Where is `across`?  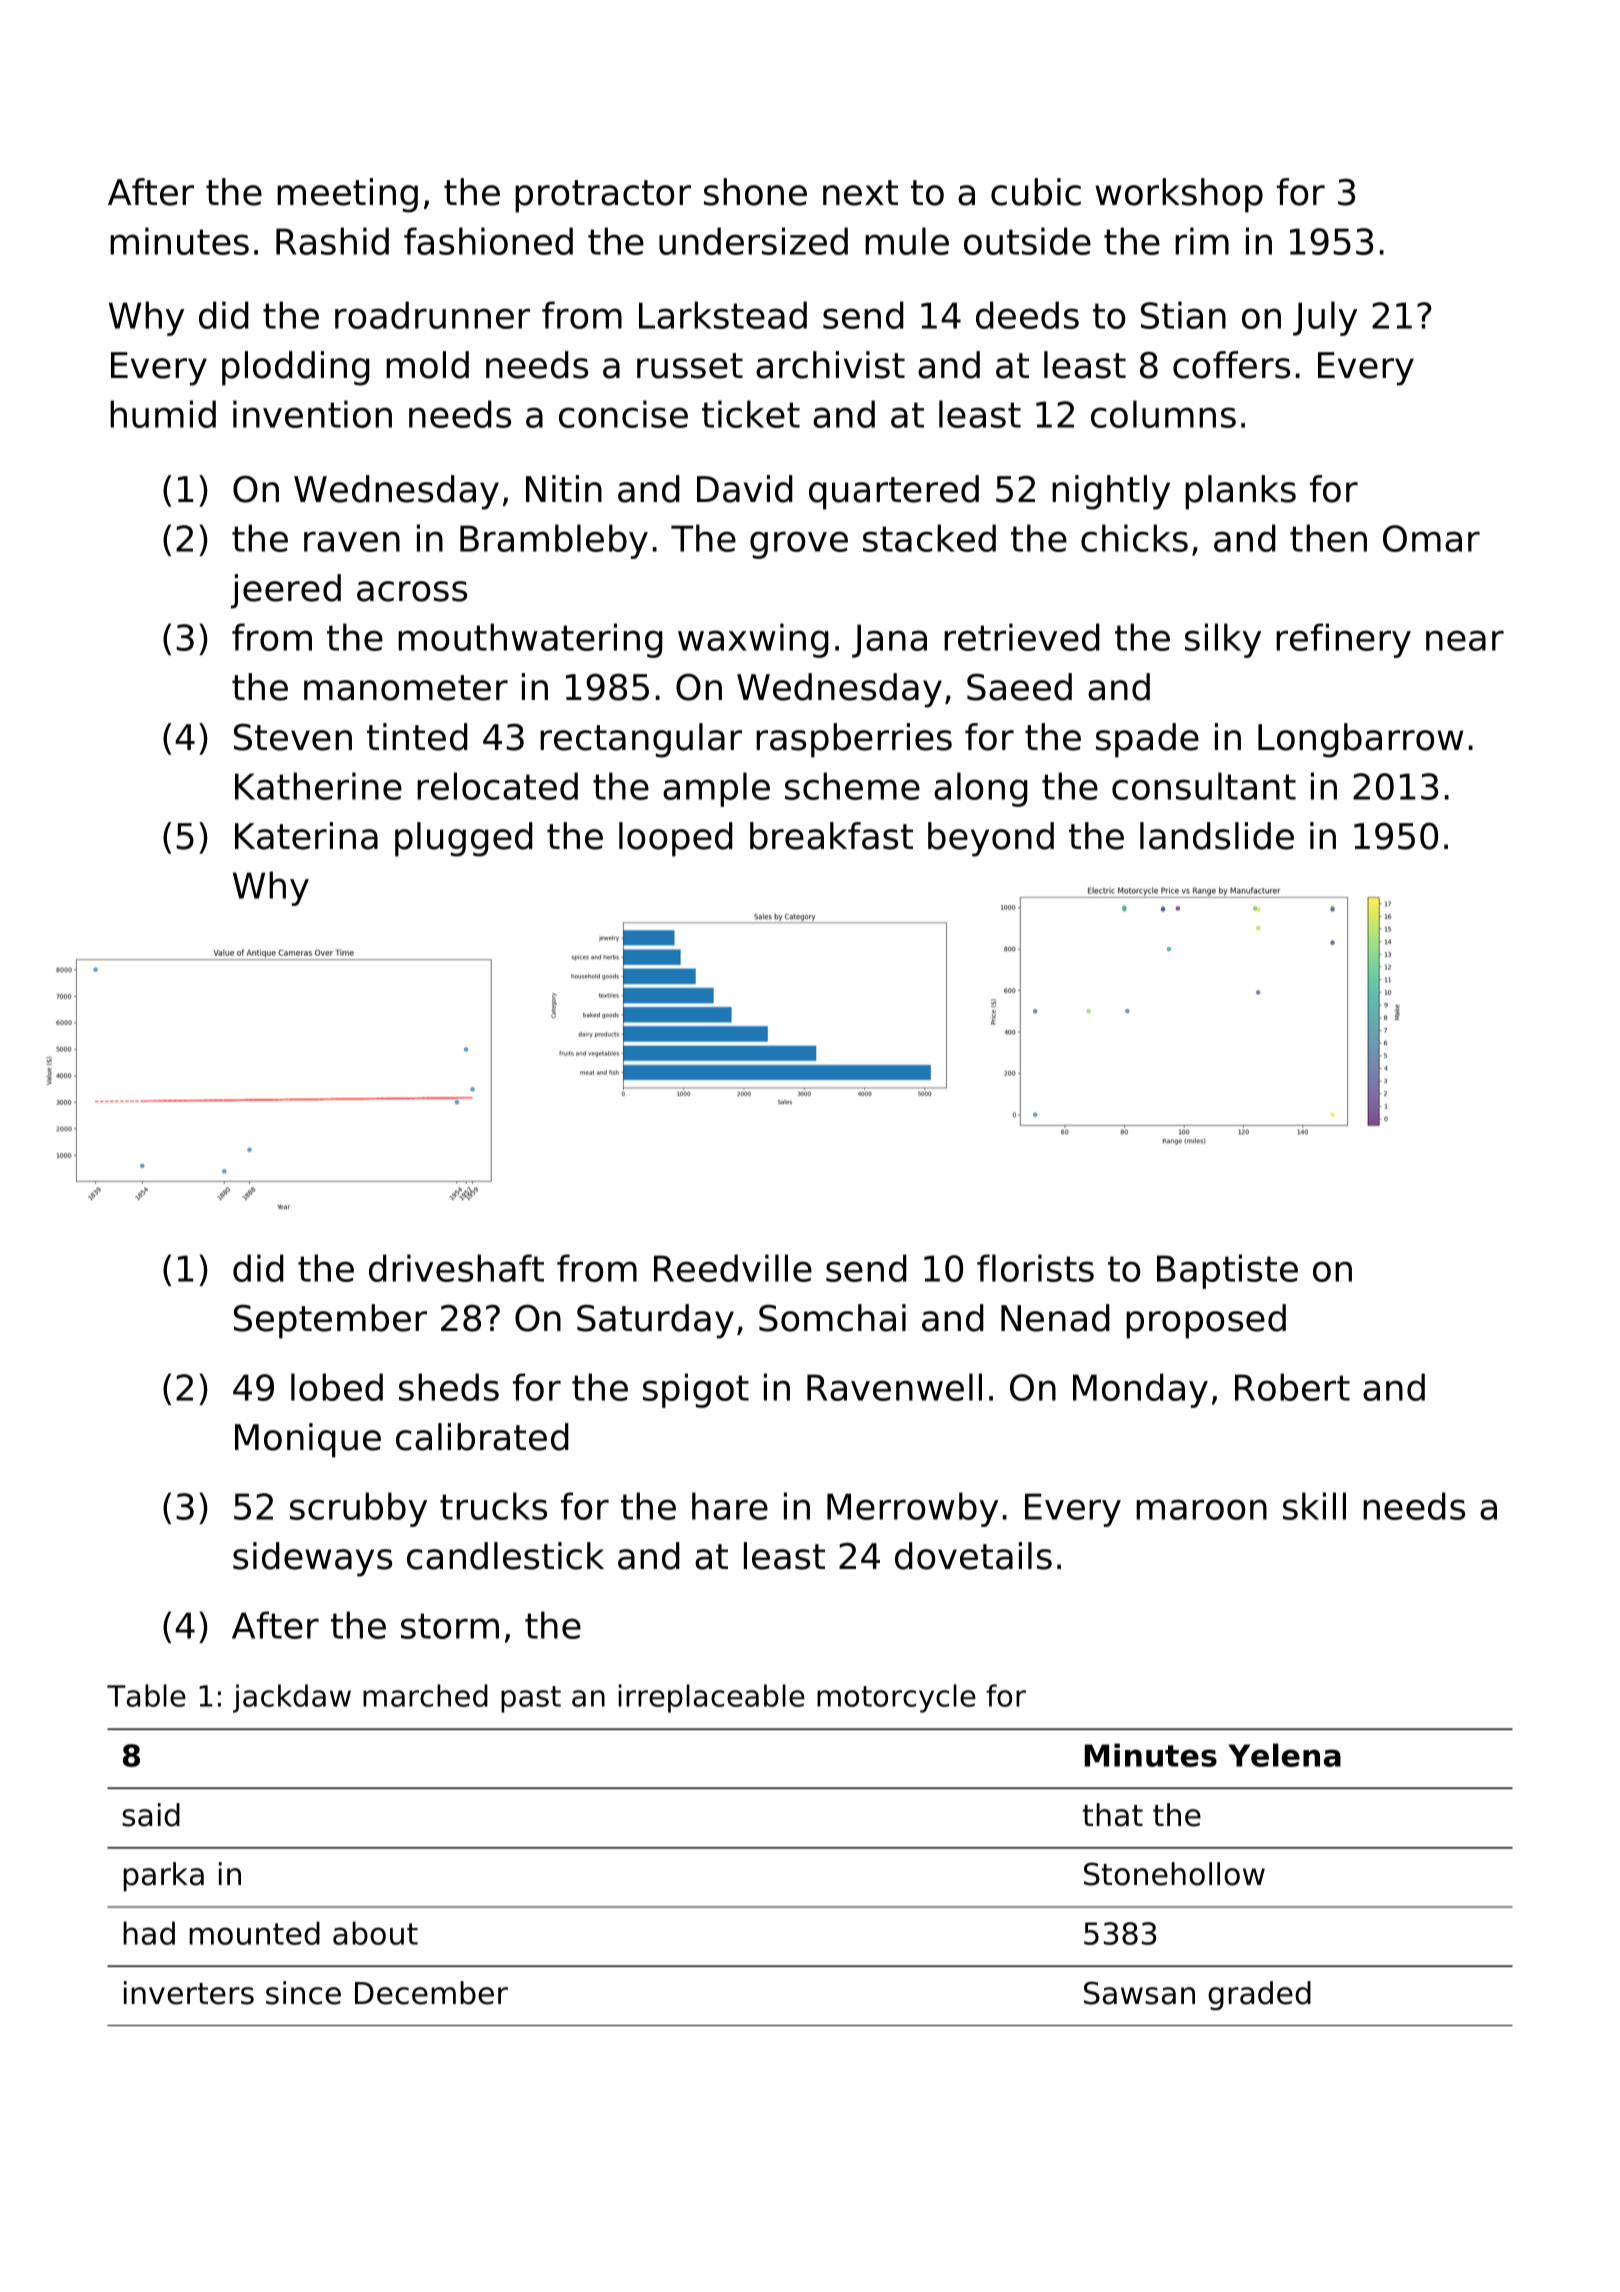
across is located at coordinates (412, 591).
